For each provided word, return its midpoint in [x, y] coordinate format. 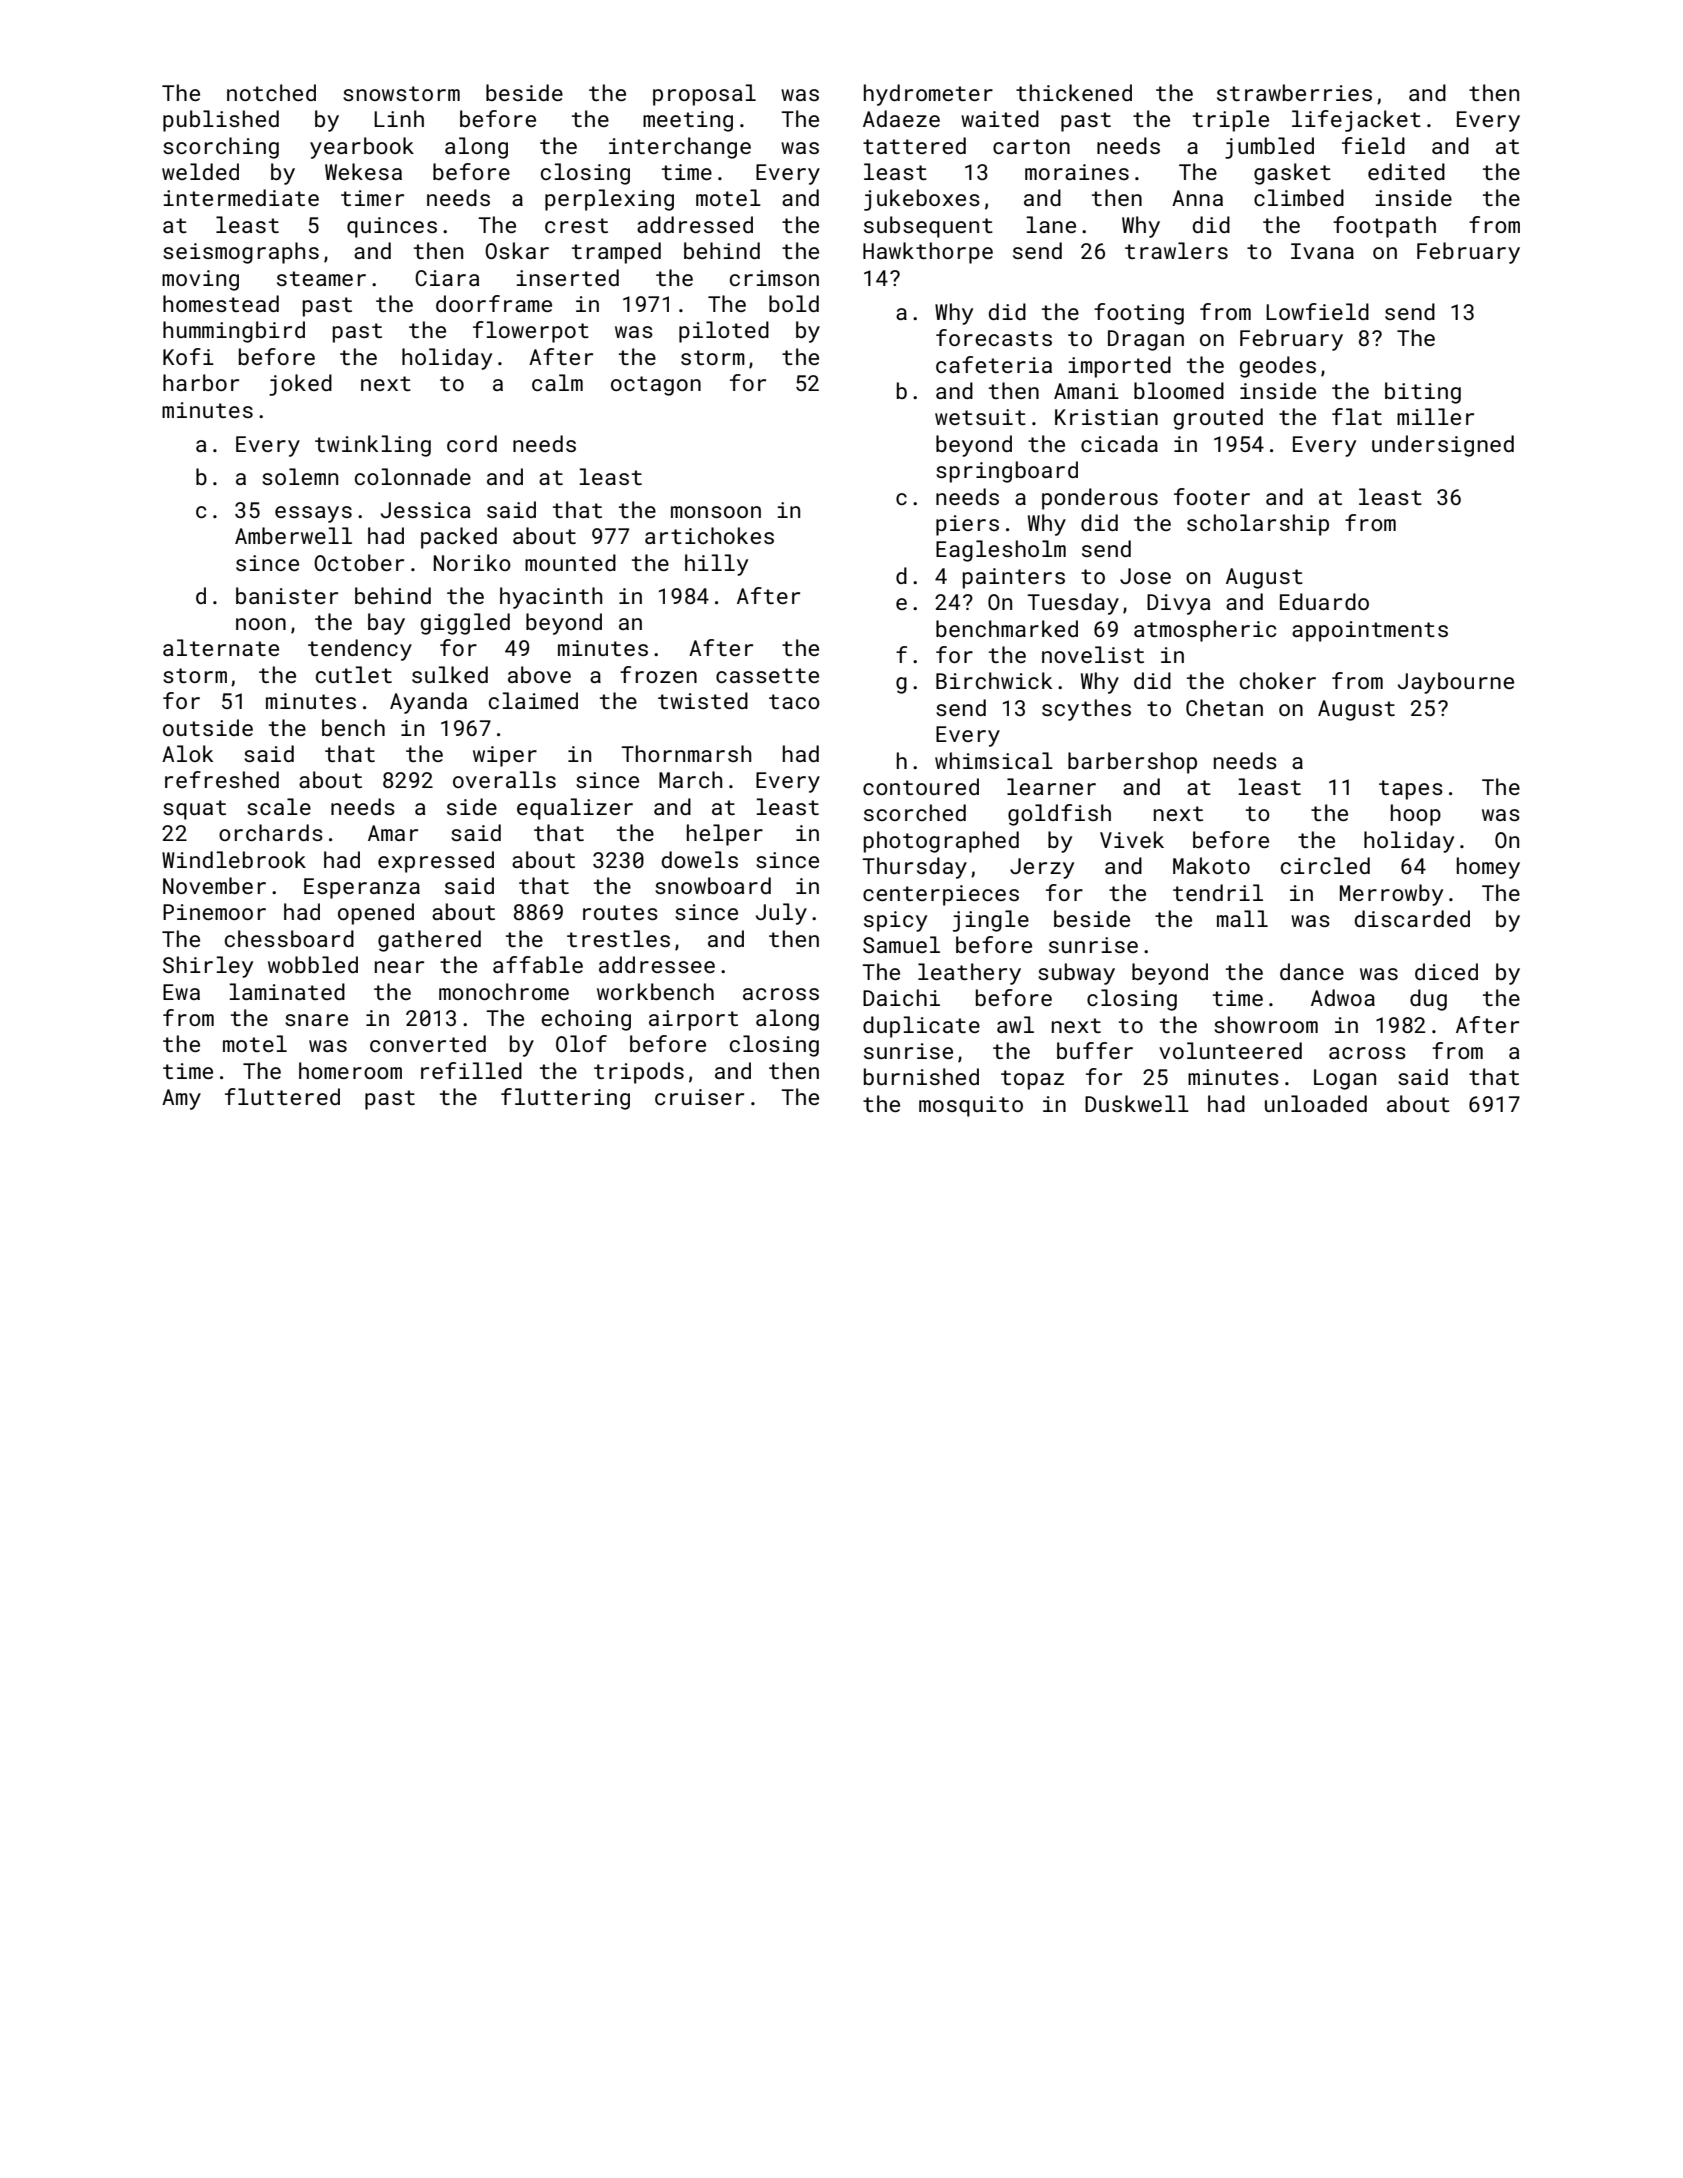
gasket [1292, 174]
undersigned [1443, 446]
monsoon [716, 512]
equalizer [575, 809]
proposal [704, 95]
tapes [1411, 790]
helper [725, 835]
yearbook [362, 148]
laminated [287, 991]
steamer [321, 278]
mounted [570, 562]
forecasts [994, 337]
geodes [1277, 367]
